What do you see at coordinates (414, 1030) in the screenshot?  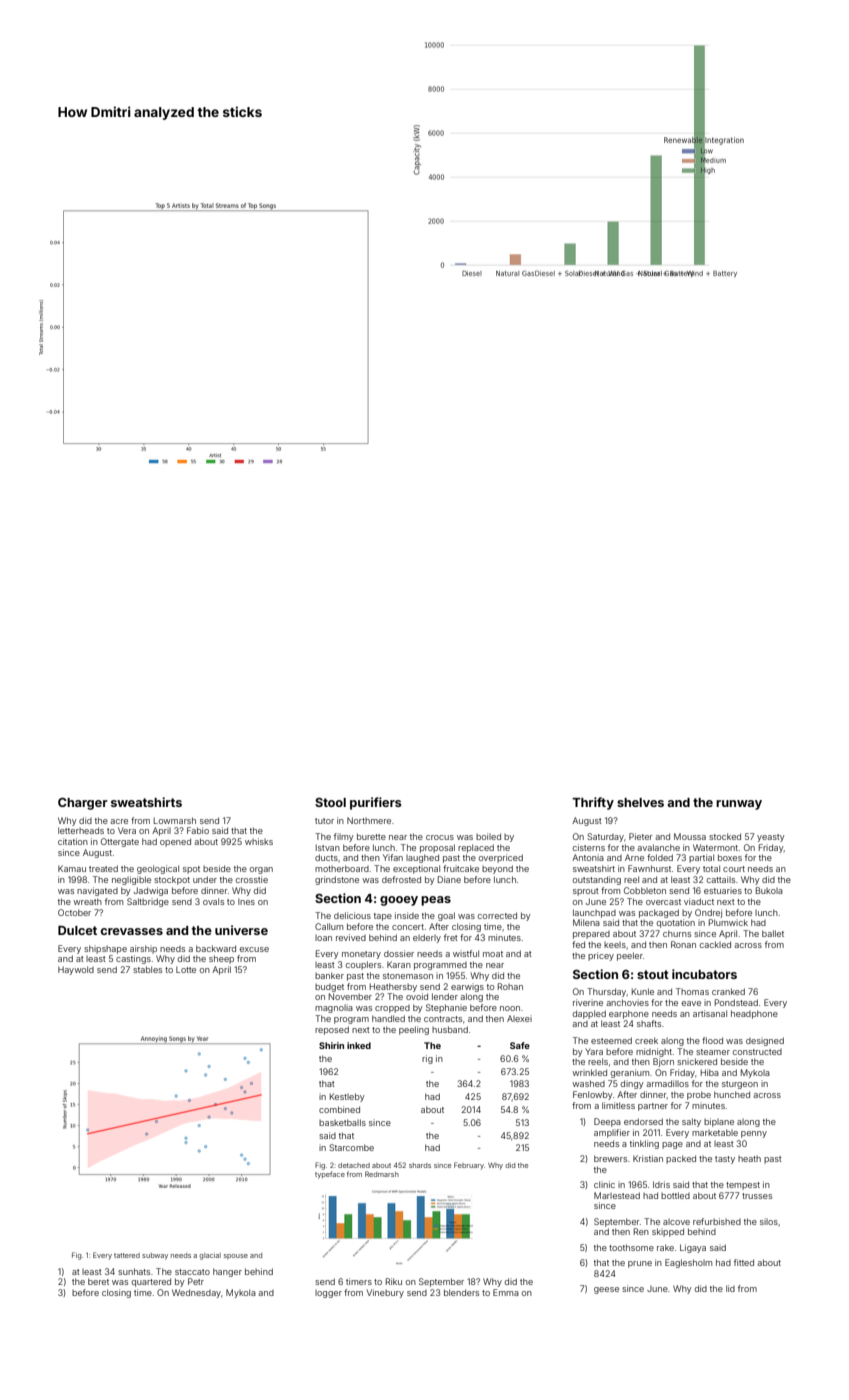 I see `peeling` at bounding box center [414, 1030].
